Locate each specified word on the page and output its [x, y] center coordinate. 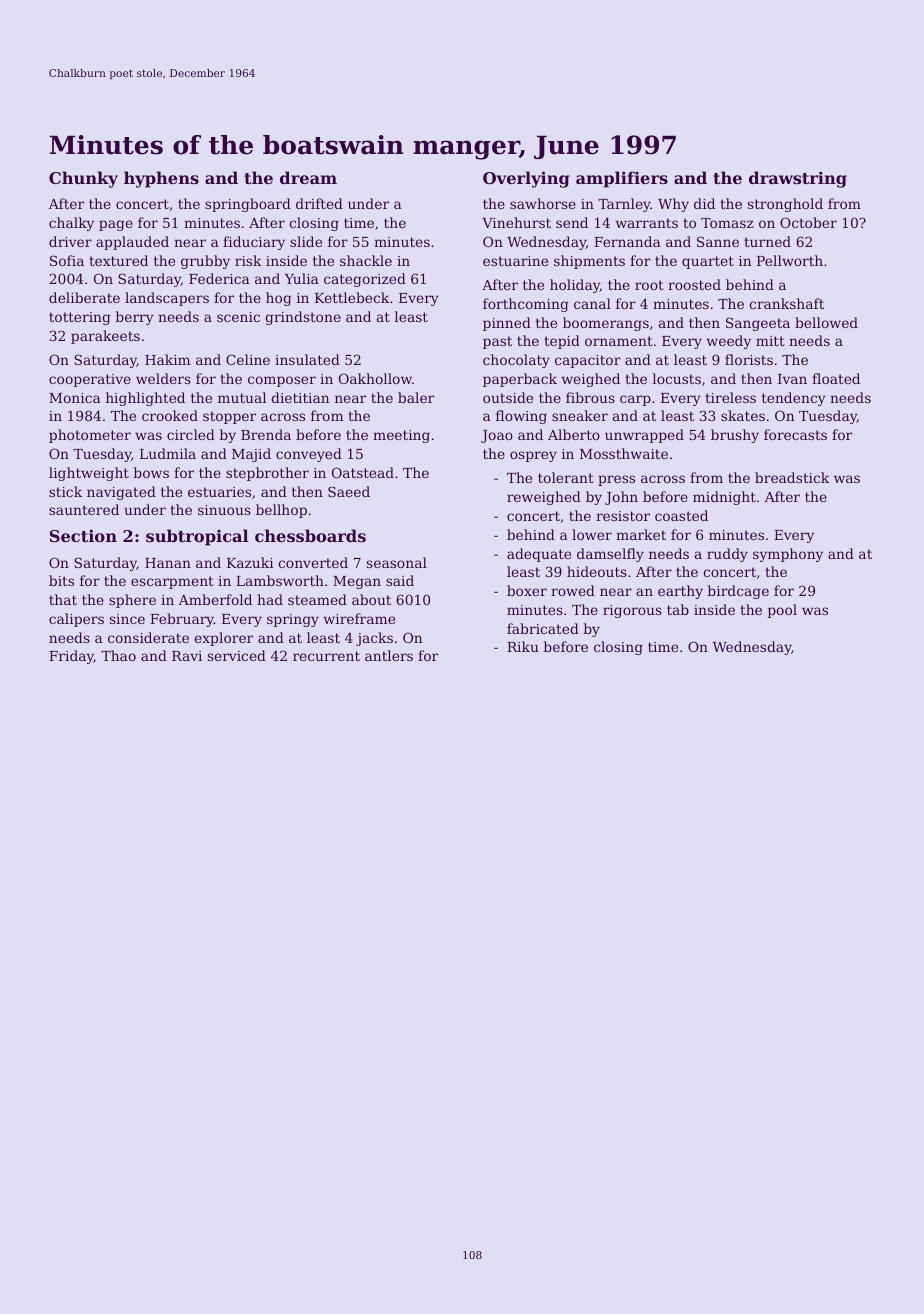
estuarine [515, 261]
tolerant [566, 477]
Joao [497, 436]
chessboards [310, 535]
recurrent [326, 656]
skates [743, 415]
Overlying [526, 179]
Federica [219, 278]
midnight [724, 498]
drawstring [798, 179]
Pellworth [790, 260]
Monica [75, 398]
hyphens [161, 179]
